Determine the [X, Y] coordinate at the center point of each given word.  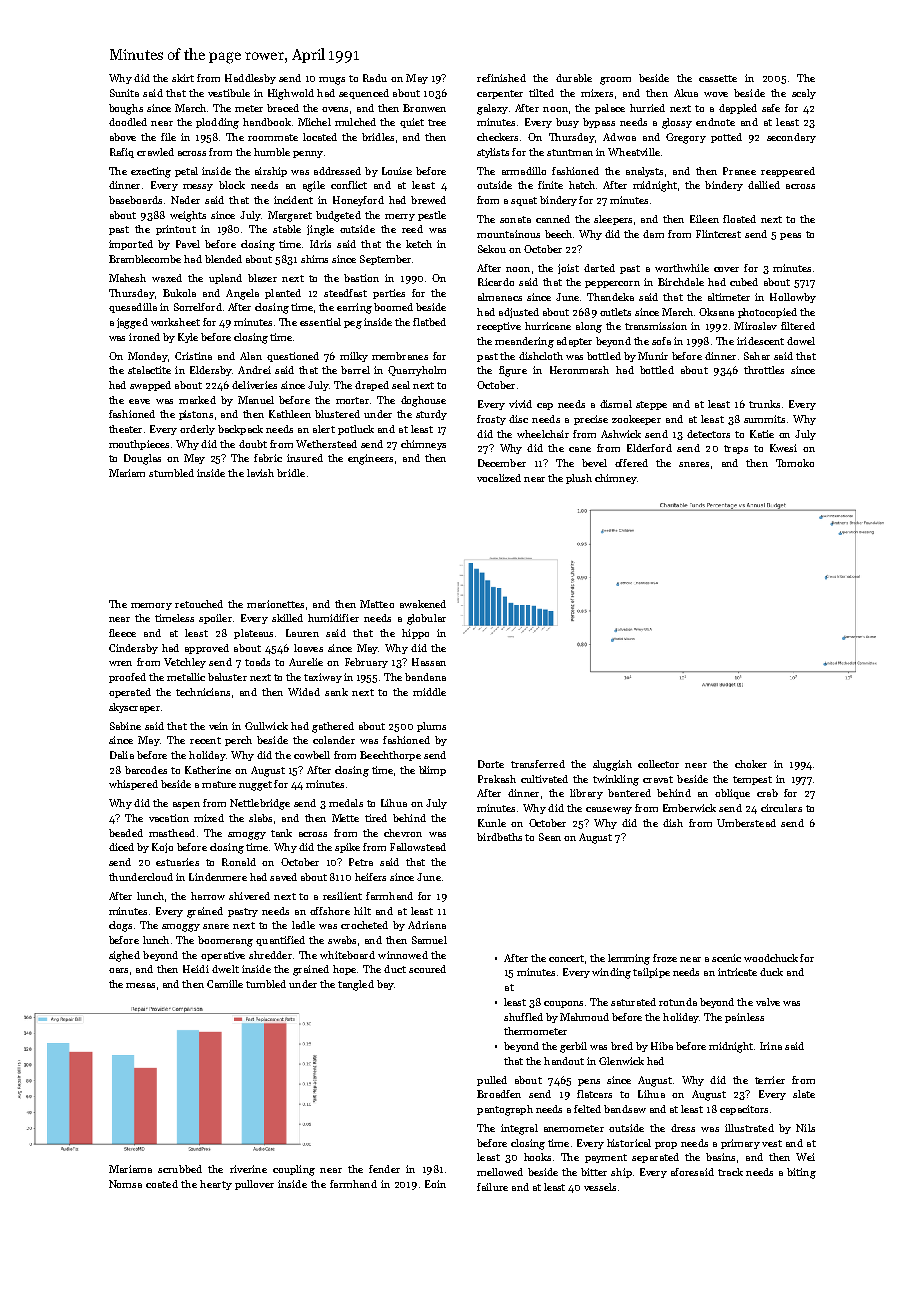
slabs [260, 818]
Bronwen [424, 108]
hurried [647, 108]
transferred [538, 764]
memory [151, 606]
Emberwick [689, 808]
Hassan [429, 662]
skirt [183, 78]
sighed [124, 956]
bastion [361, 278]
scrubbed [180, 1169]
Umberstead [746, 823]
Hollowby [793, 298]
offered [631, 463]
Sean [550, 837]
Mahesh [127, 278]
